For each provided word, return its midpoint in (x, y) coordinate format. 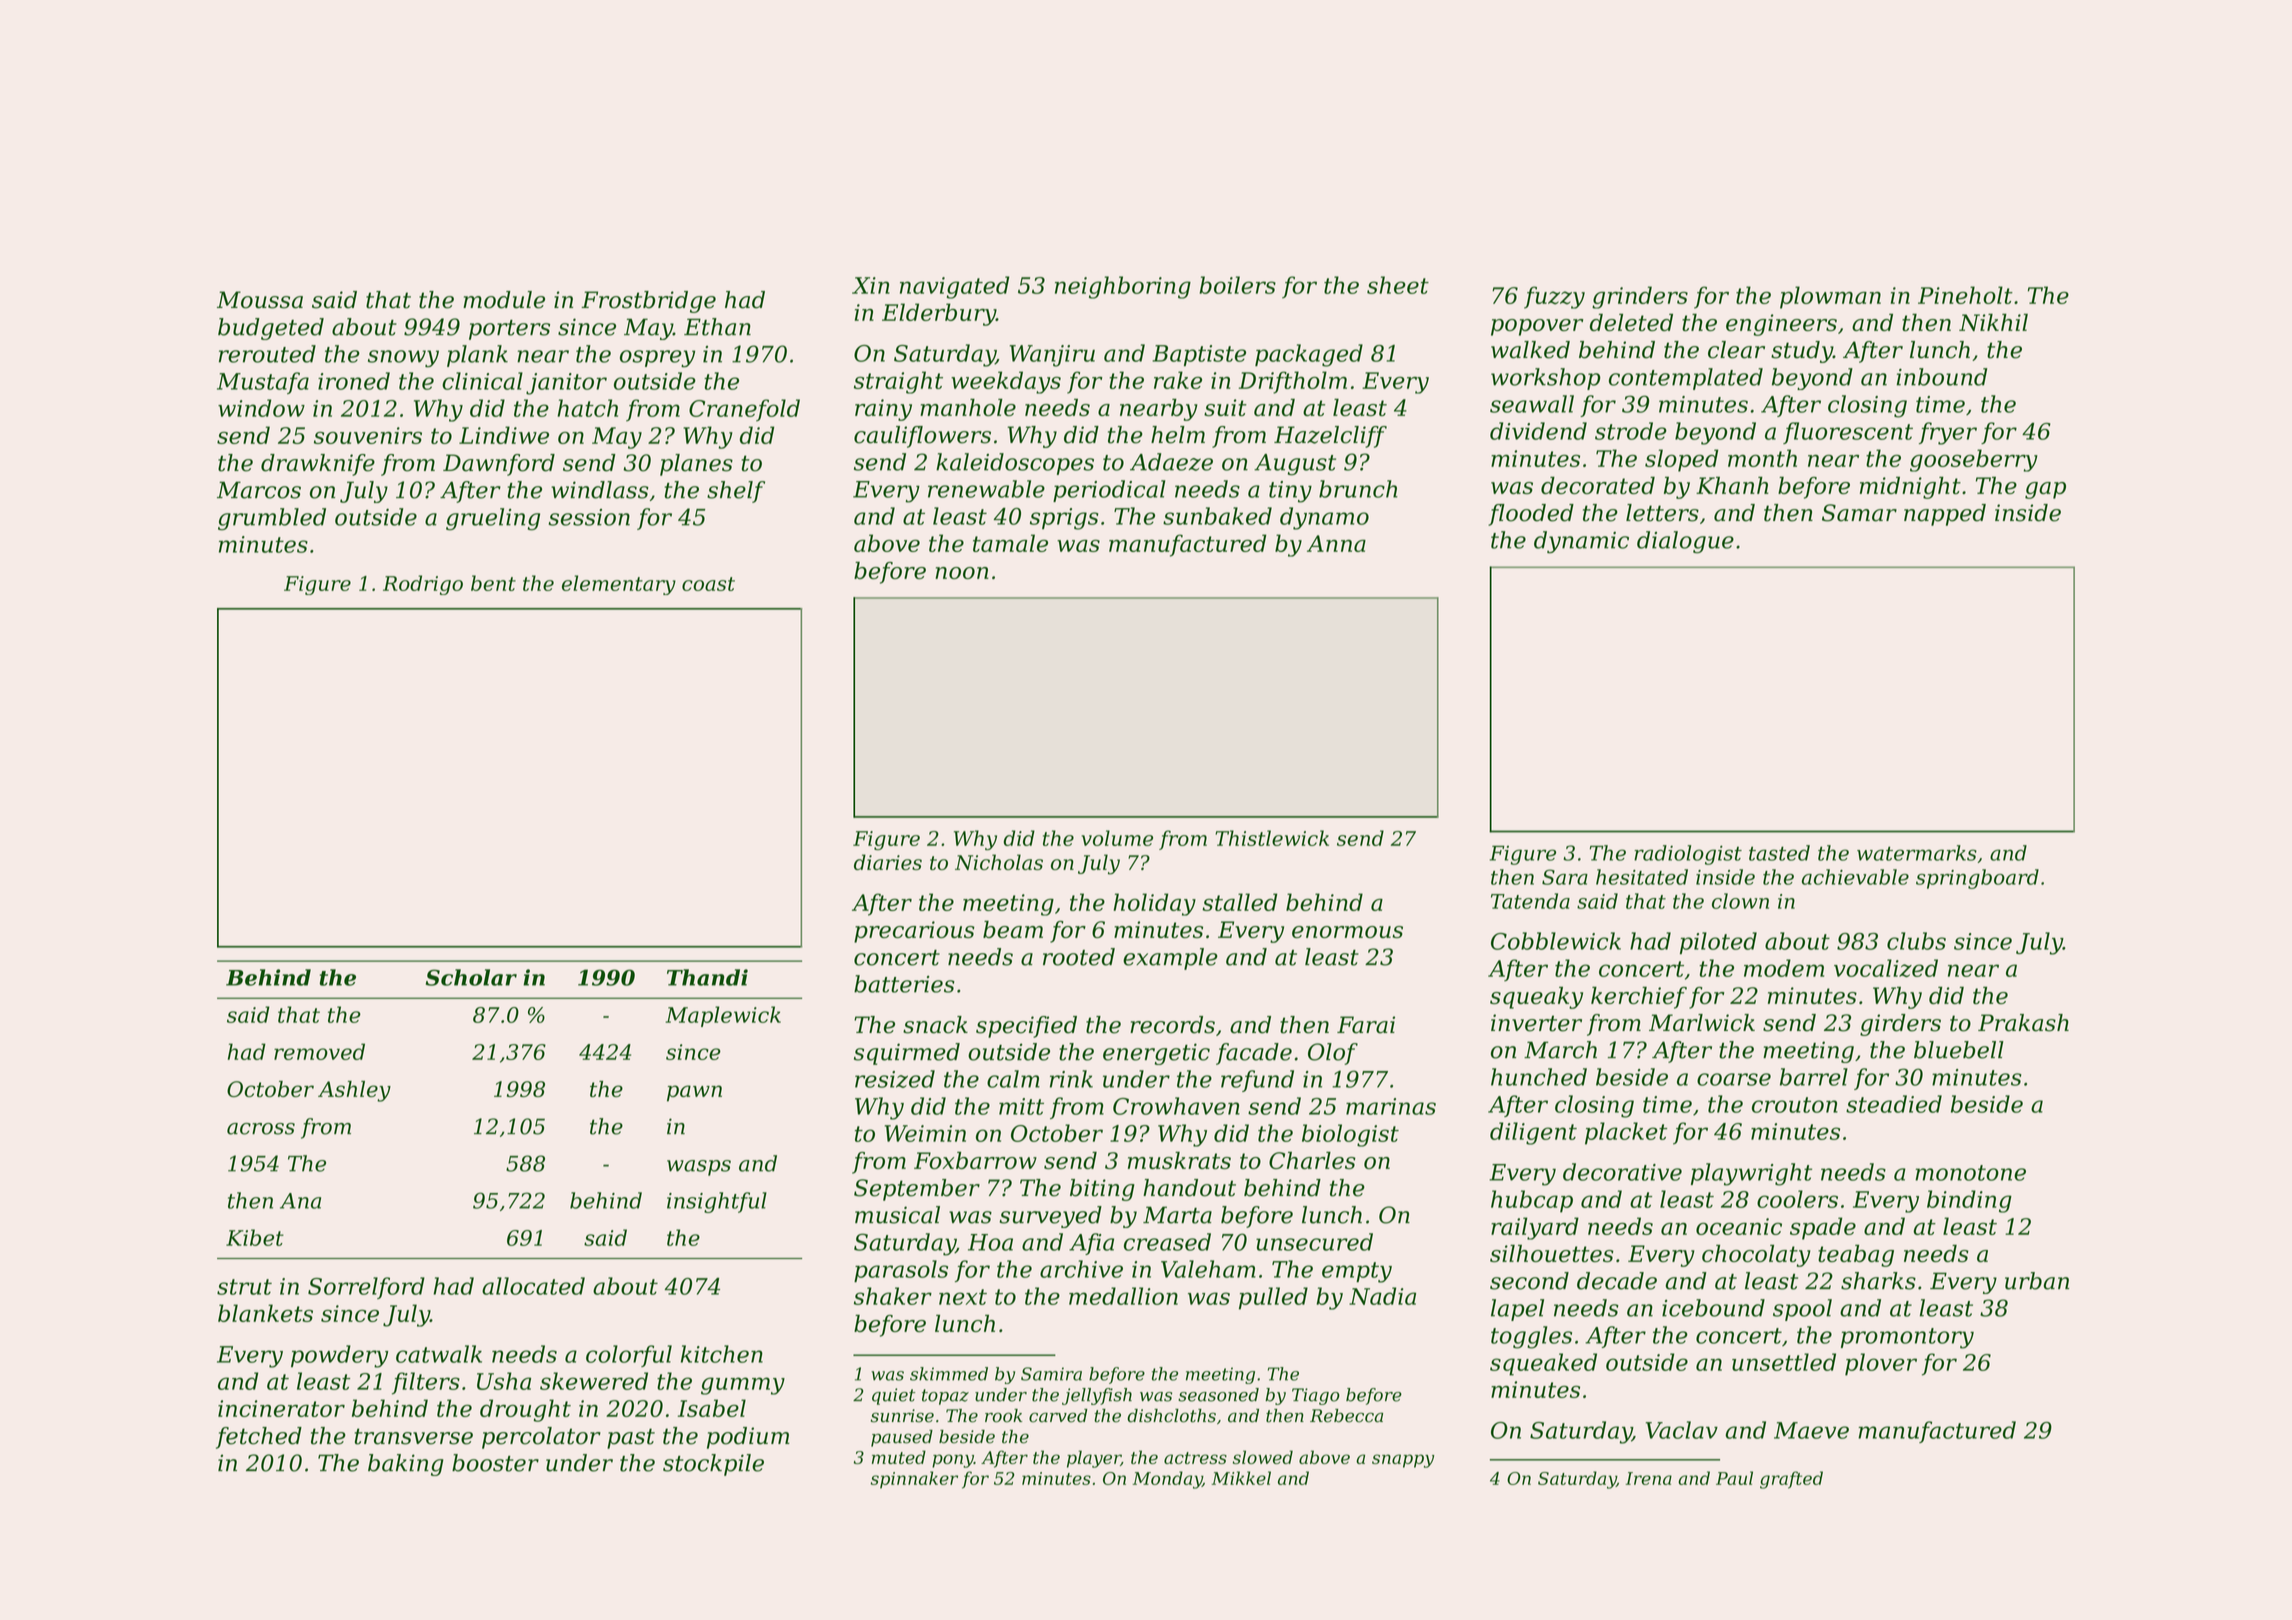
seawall (1532, 404)
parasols (901, 1271)
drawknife (318, 465)
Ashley (354, 1091)
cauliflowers (922, 437)
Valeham (1208, 1269)
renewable (986, 489)
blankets (265, 1313)
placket (1626, 1133)
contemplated (1686, 379)
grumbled (272, 519)
